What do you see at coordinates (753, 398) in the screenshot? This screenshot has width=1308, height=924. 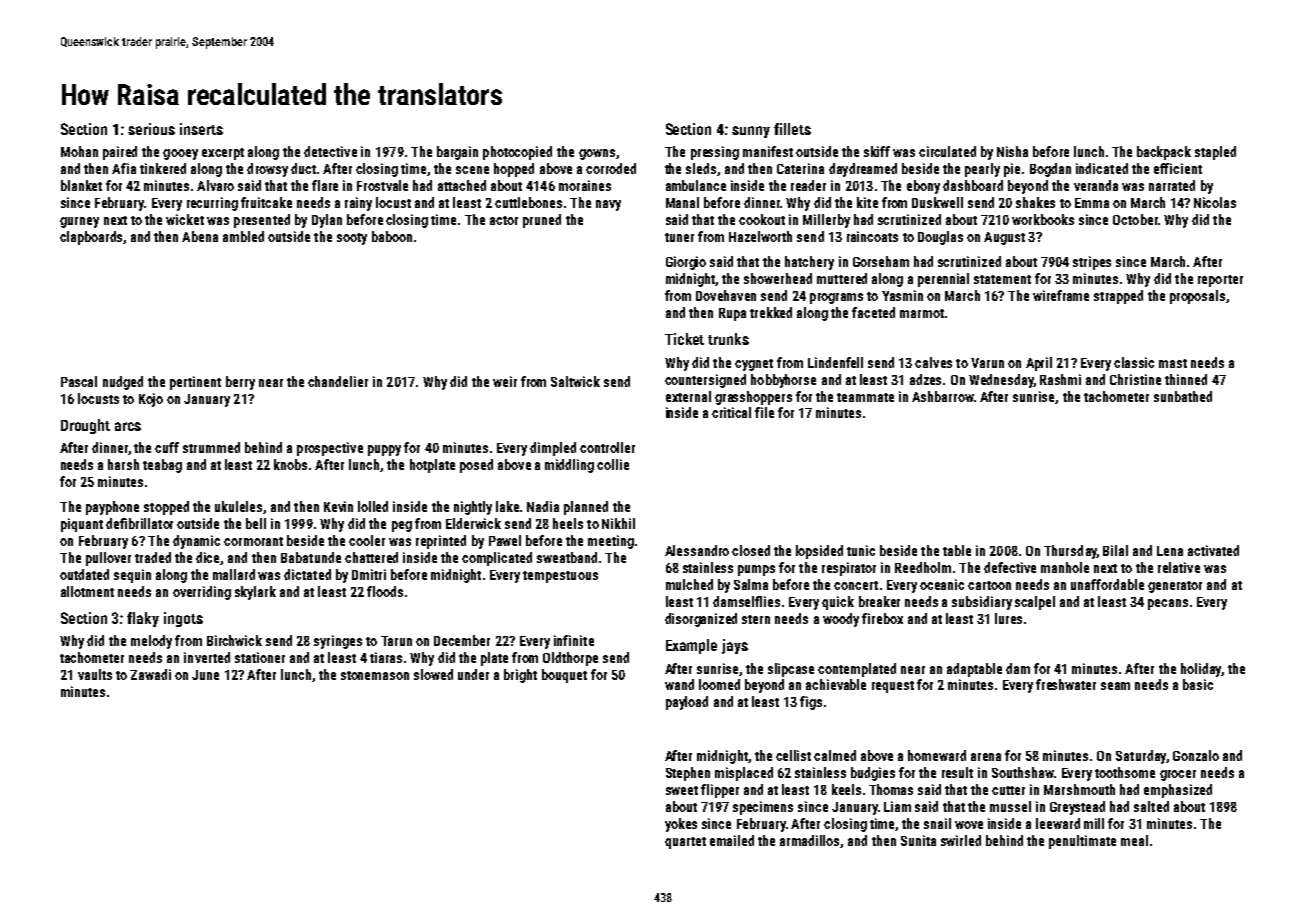 I see `grasshoppers` at bounding box center [753, 398].
